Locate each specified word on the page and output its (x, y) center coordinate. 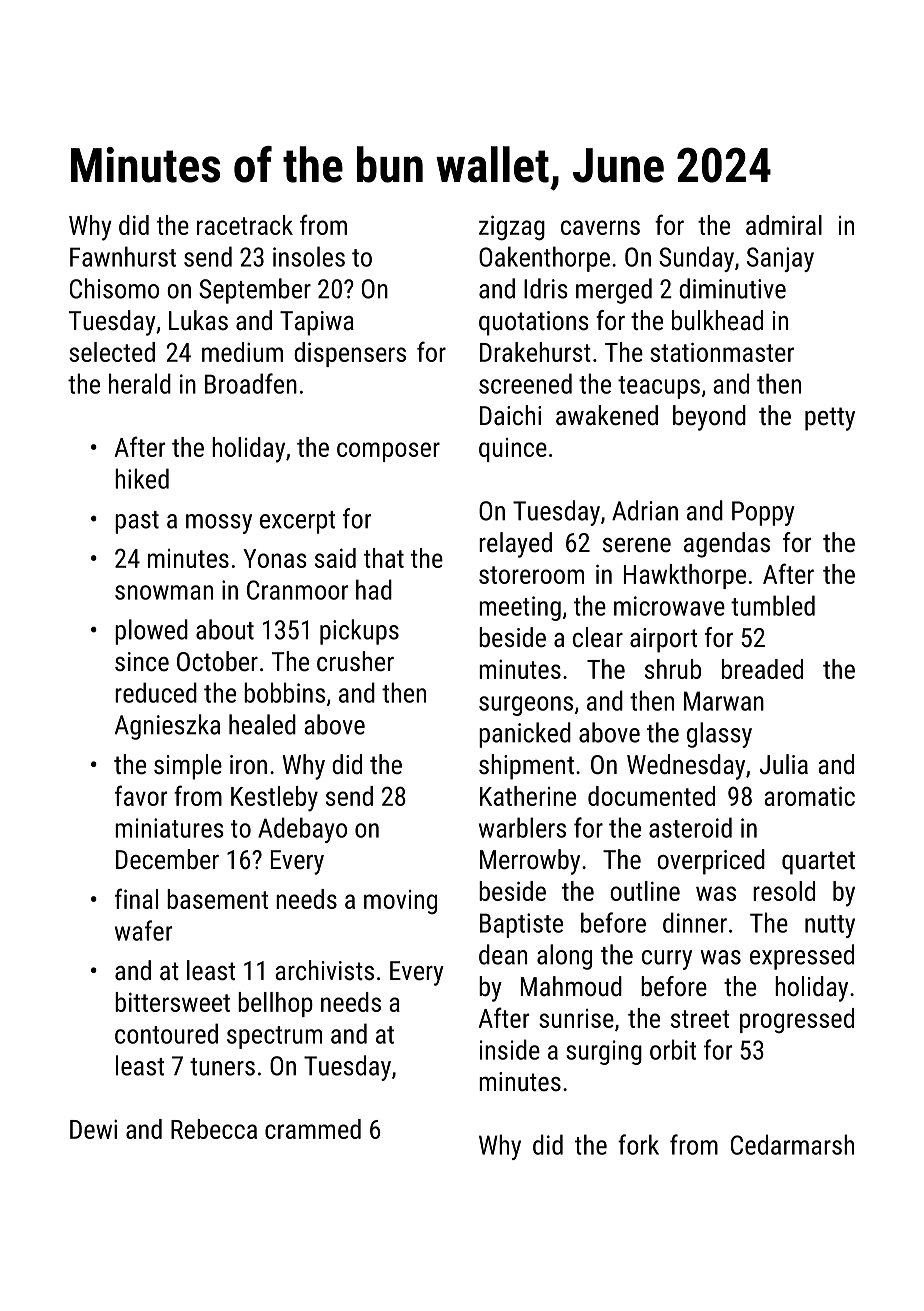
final (136, 898)
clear (598, 637)
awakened (607, 415)
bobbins (284, 692)
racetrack (245, 225)
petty (830, 419)
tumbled (773, 605)
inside (510, 1049)
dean (503, 954)
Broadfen (251, 383)
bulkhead (717, 320)
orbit (673, 1049)
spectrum (274, 1037)
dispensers (350, 354)
